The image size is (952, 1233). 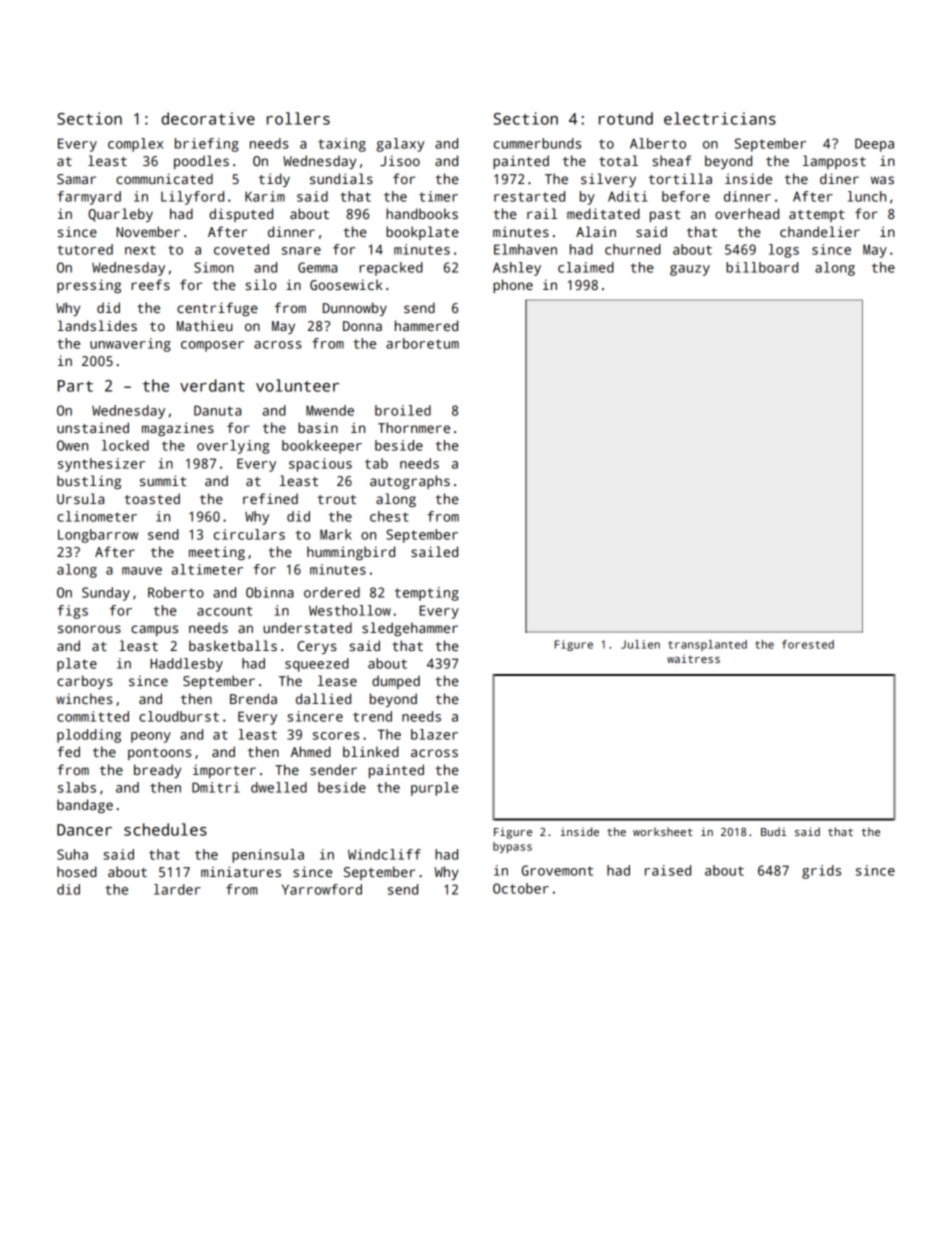 I want to click on overhead, so click(x=747, y=213).
